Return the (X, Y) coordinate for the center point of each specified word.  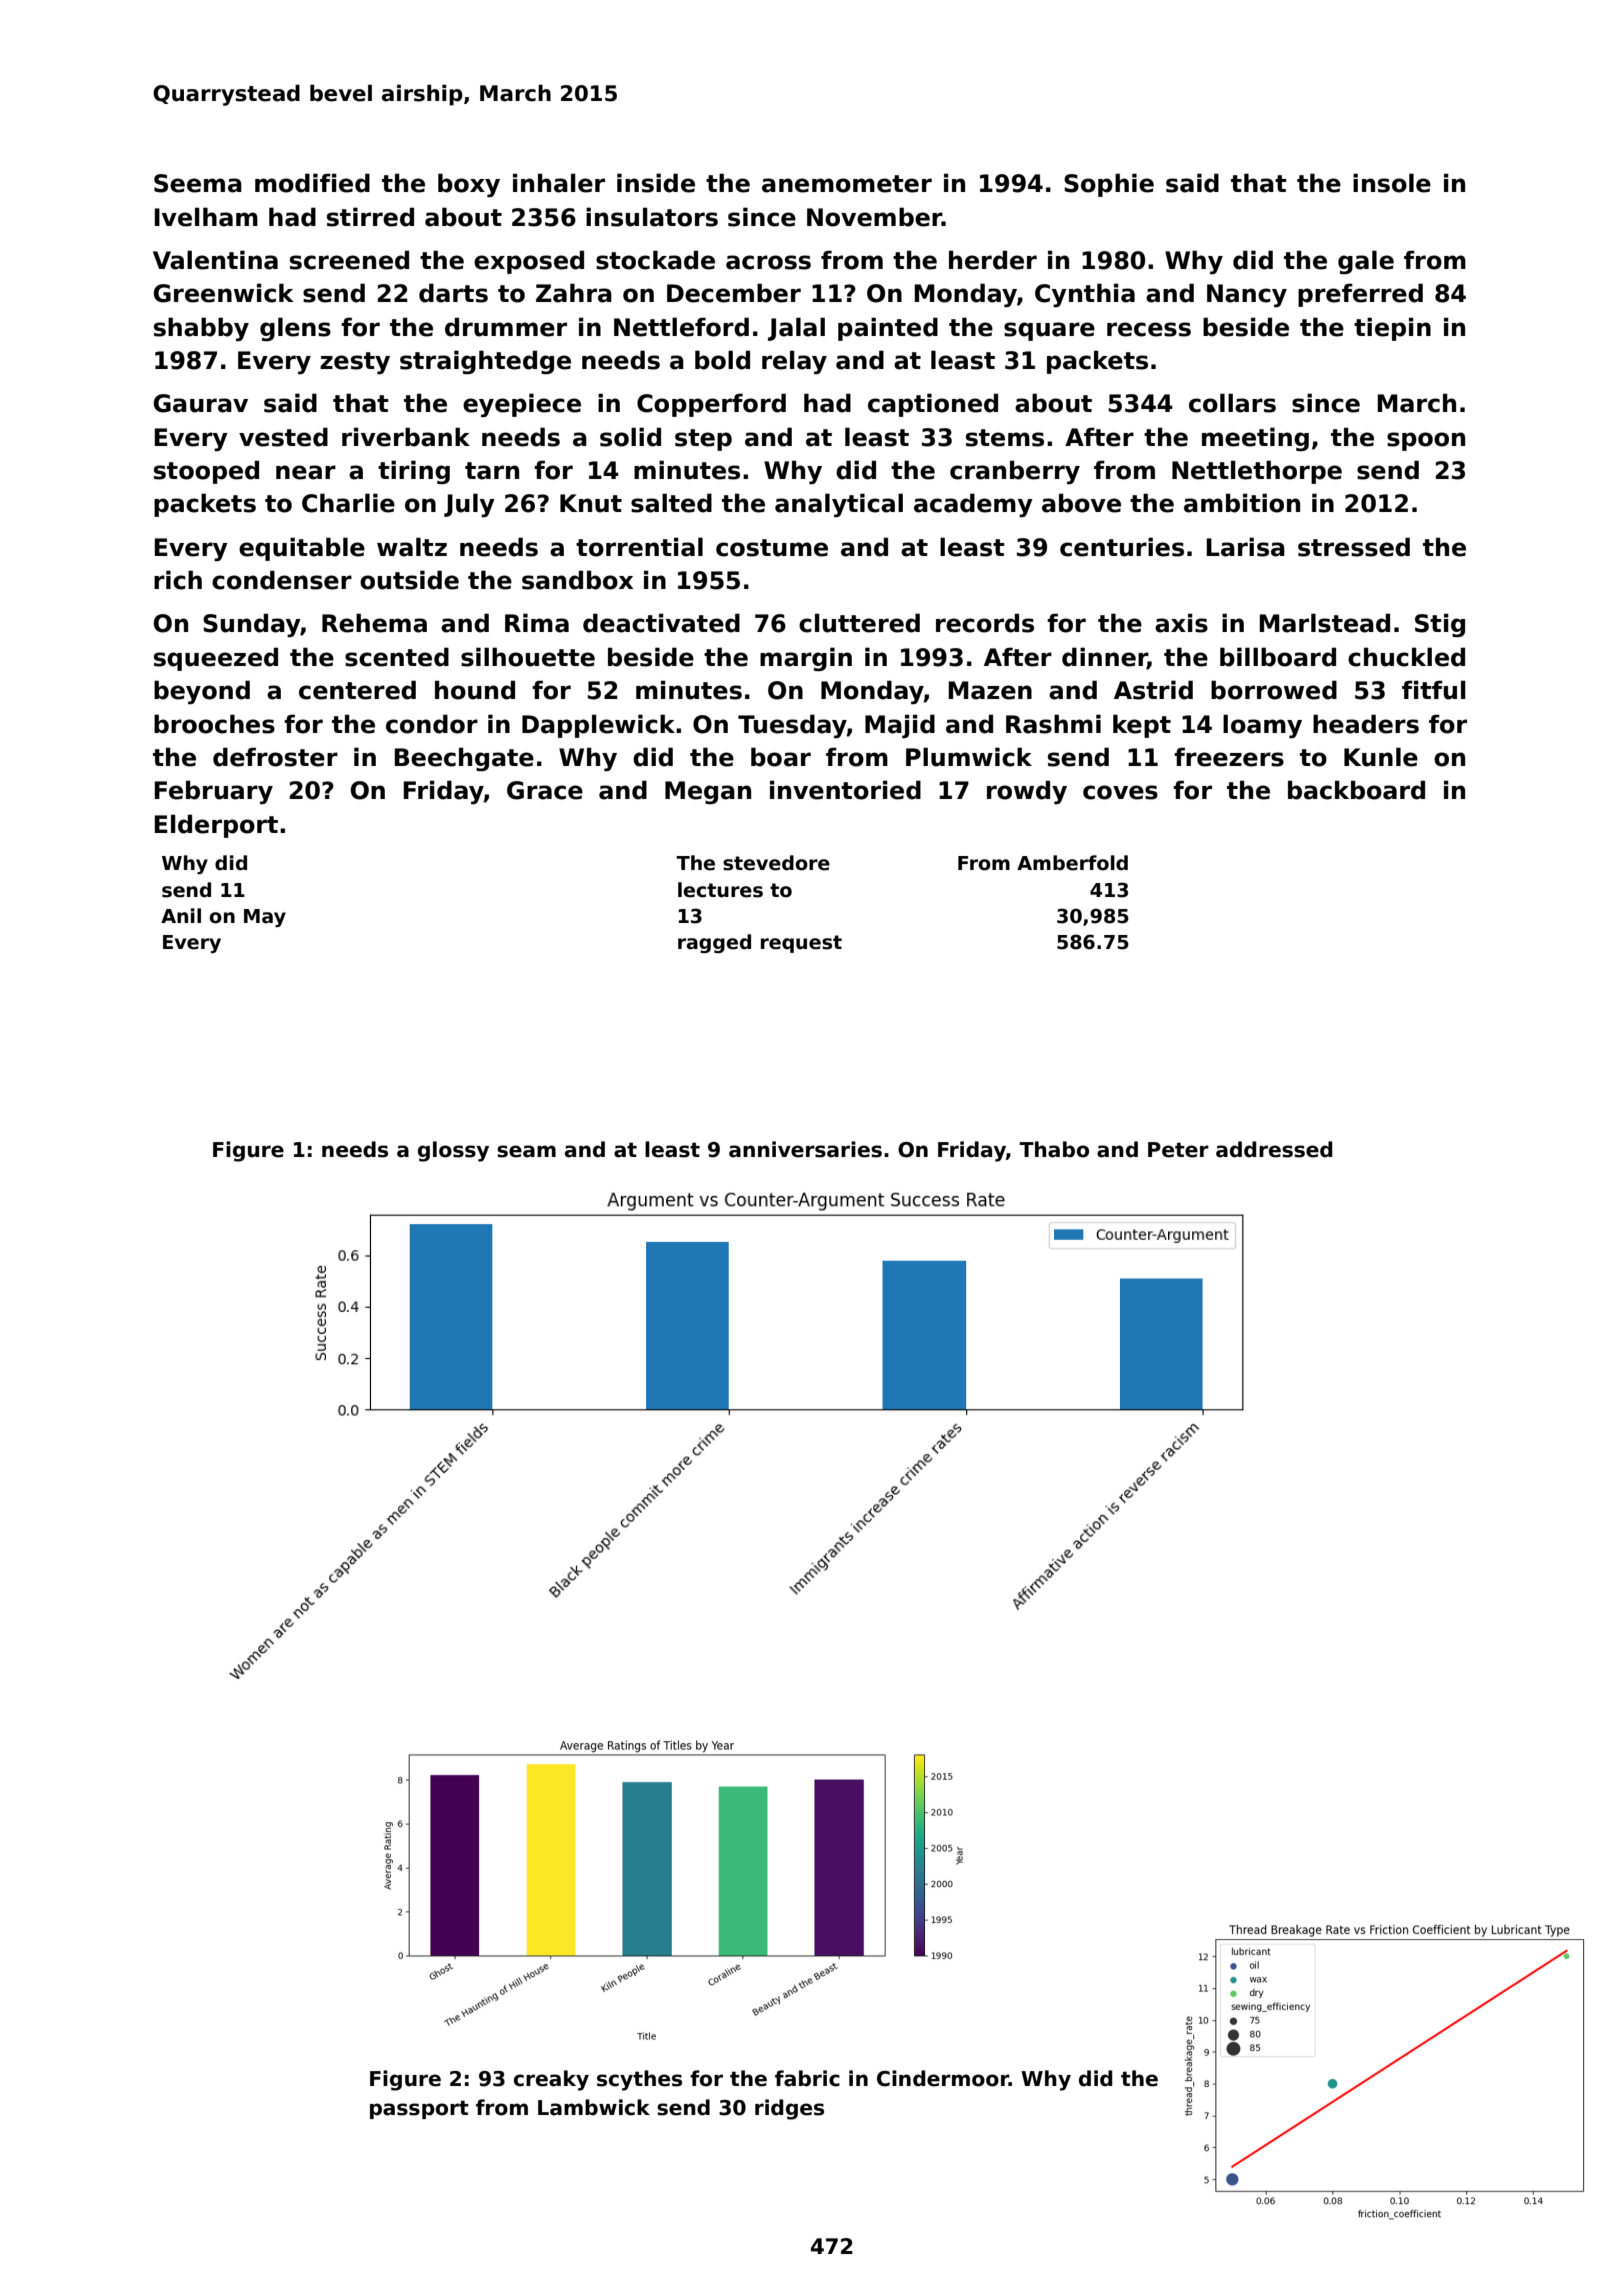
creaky (551, 2080)
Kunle (1381, 757)
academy (973, 505)
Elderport (216, 826)
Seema (198, 183)
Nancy (1247, 295)
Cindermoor (943, 2078)
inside (656, 183)
